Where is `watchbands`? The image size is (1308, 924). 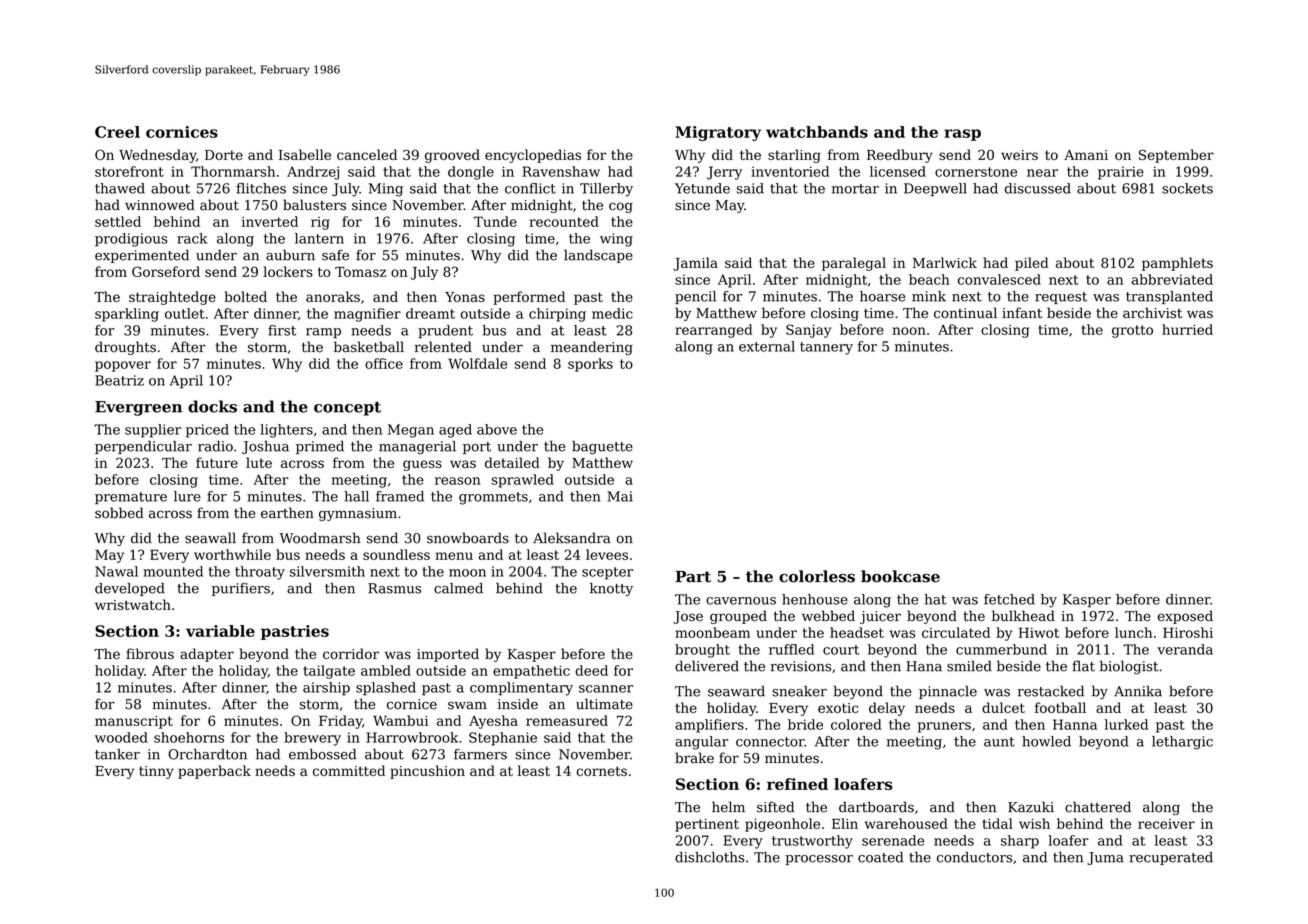 watchbands is located at coordinates (817, 132).
